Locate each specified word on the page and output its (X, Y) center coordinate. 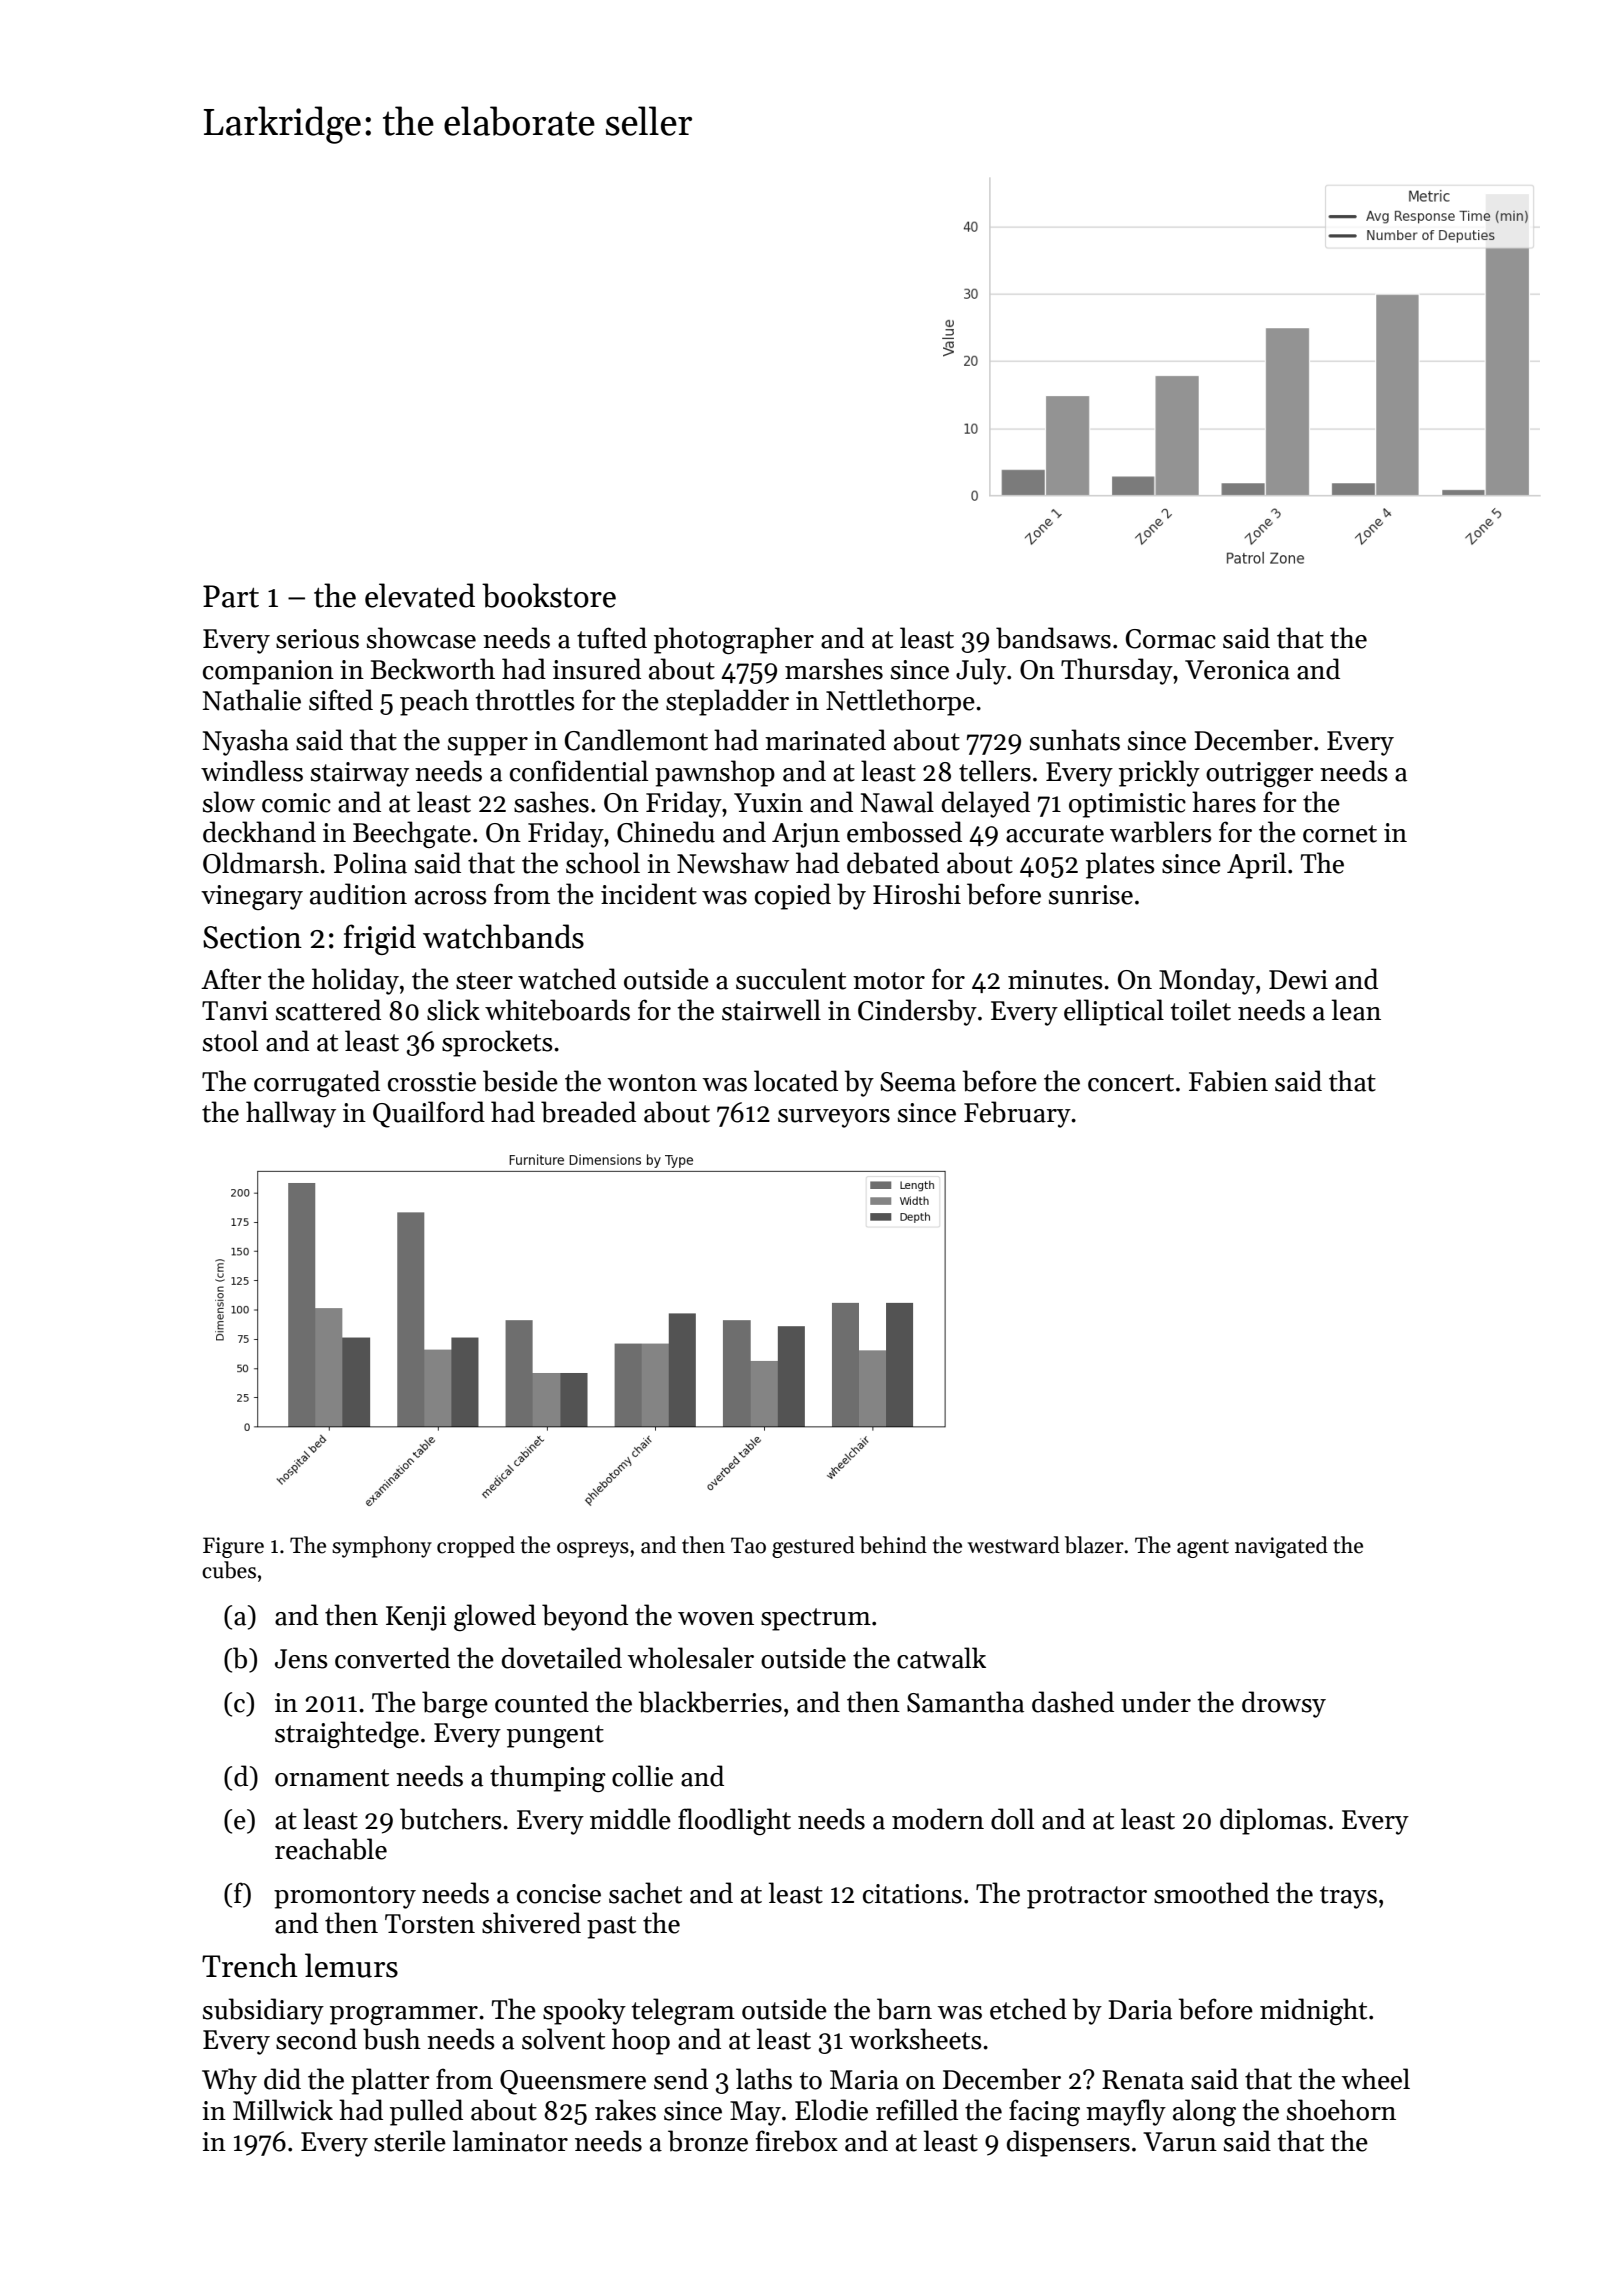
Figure (233, 1547)
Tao (748, 1545)
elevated (420, 595)
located (796, 1081)
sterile (410, 2141)
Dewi (1298, 980)
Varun (1180, 2142)
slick (453, 1010)
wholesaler (690, 1658)
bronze (708, 2141)
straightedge (347, 1734)
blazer (1094, 1545)
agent (1203, 1548)
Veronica (1237, 670)
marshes (834, 669)
